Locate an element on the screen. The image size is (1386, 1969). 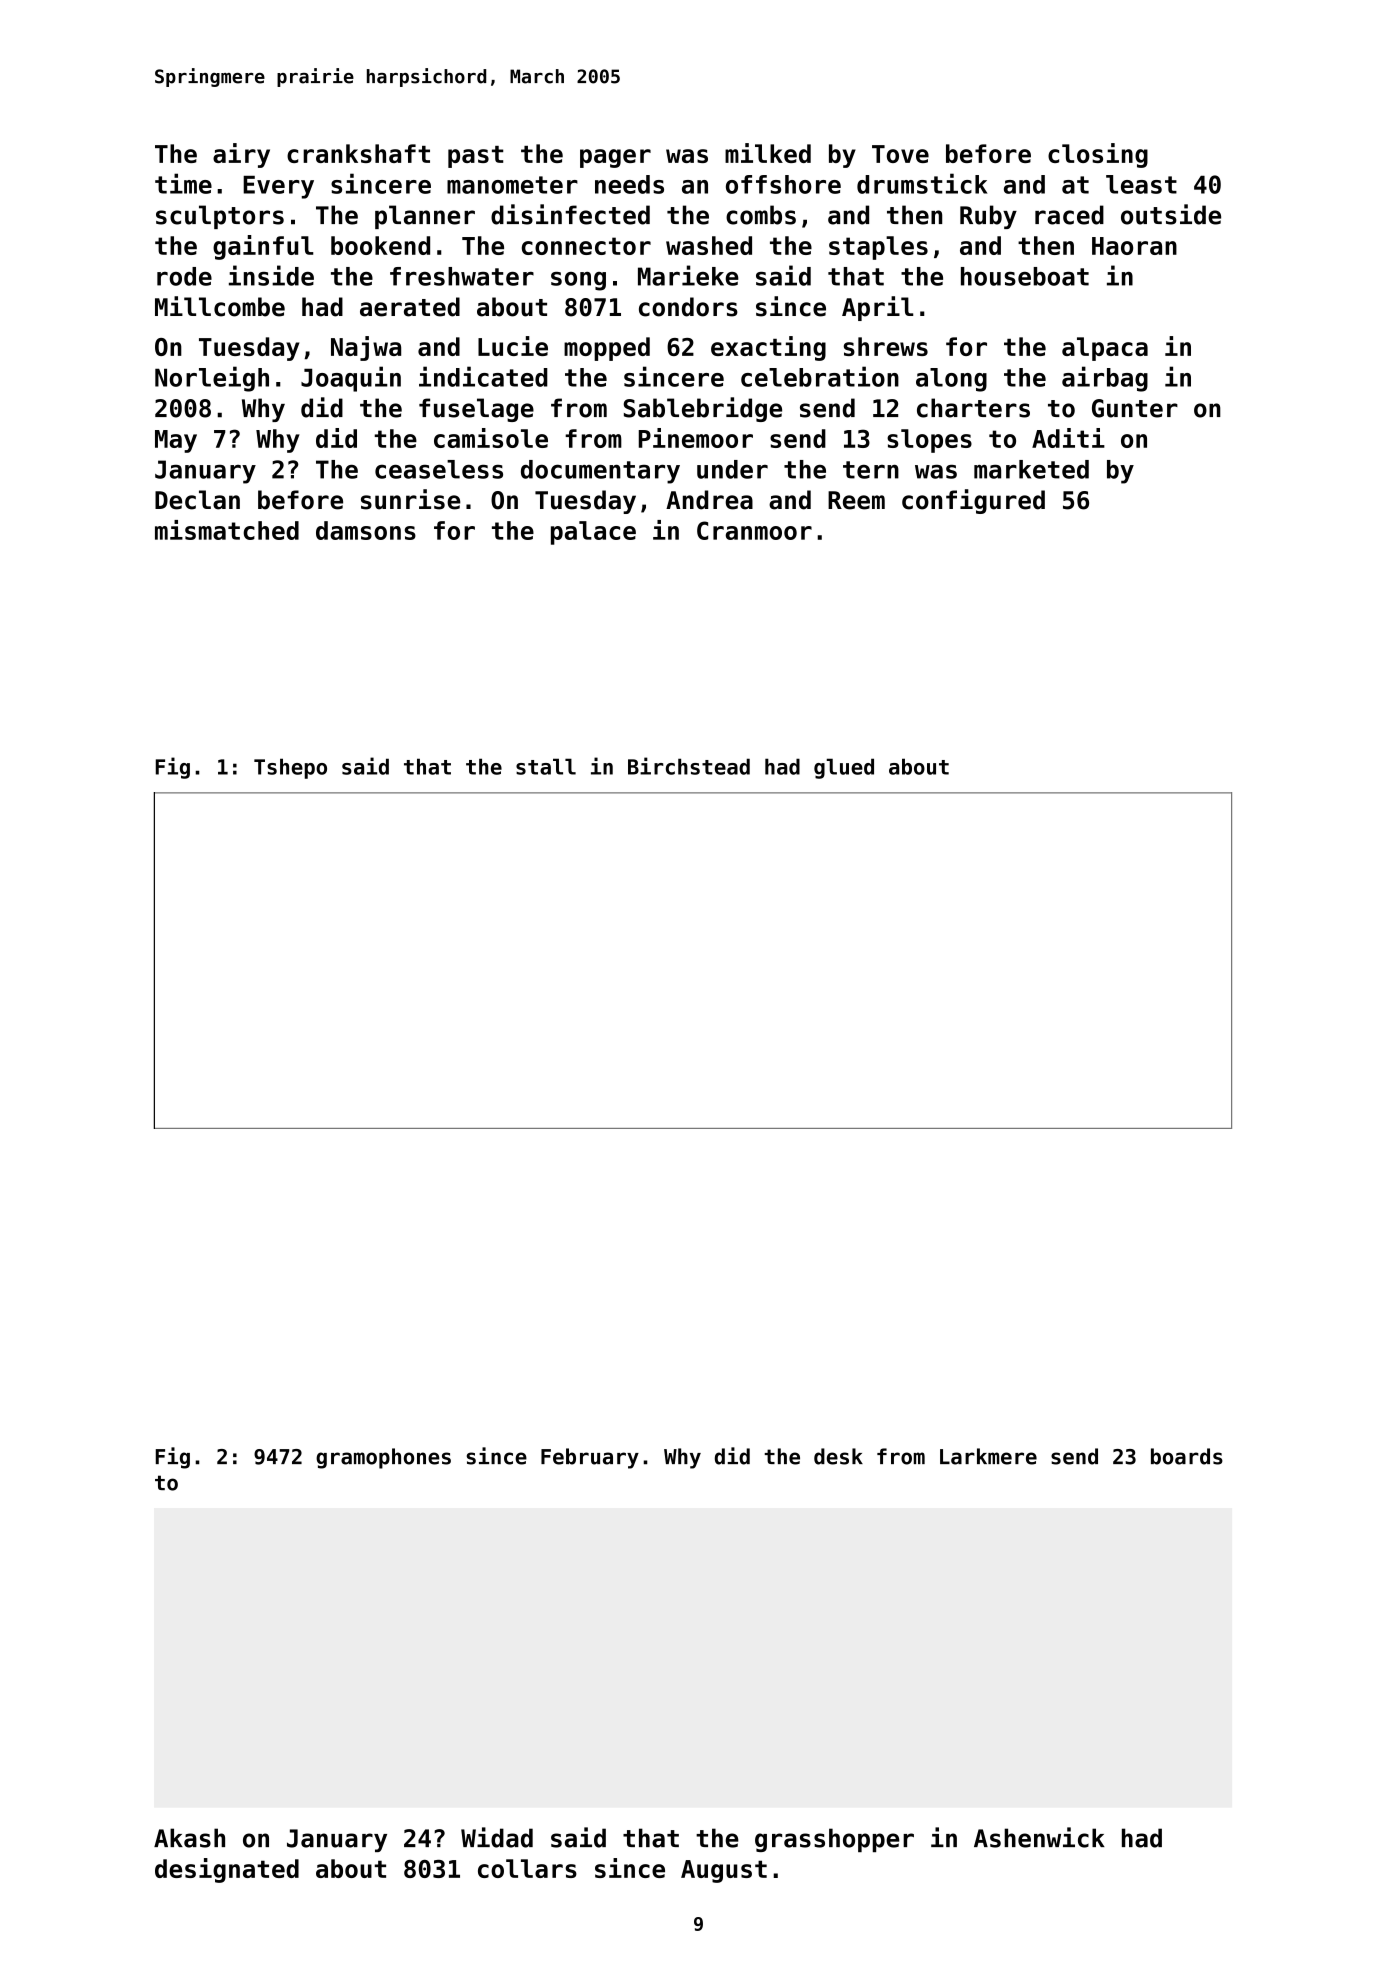
past is located at coordinates (475, 157).
